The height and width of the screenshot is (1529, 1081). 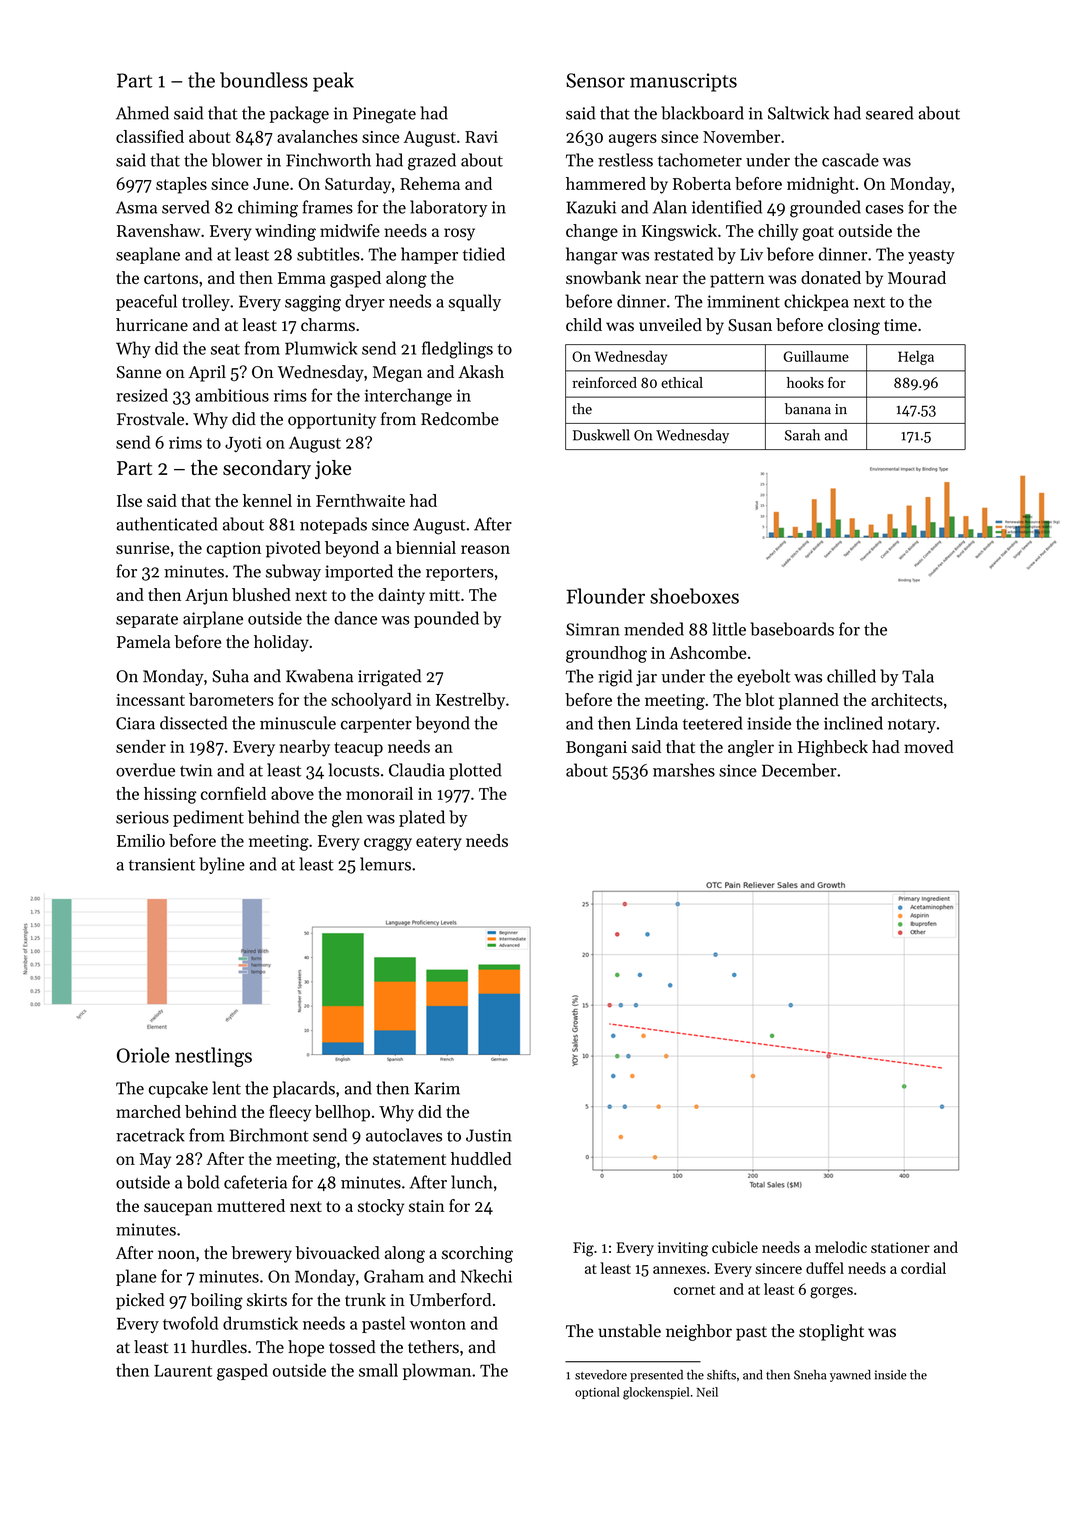 What do you see at coordinates (397, 374) in the screenshot?
I see `Megan` at bounding box center [397, 374].
